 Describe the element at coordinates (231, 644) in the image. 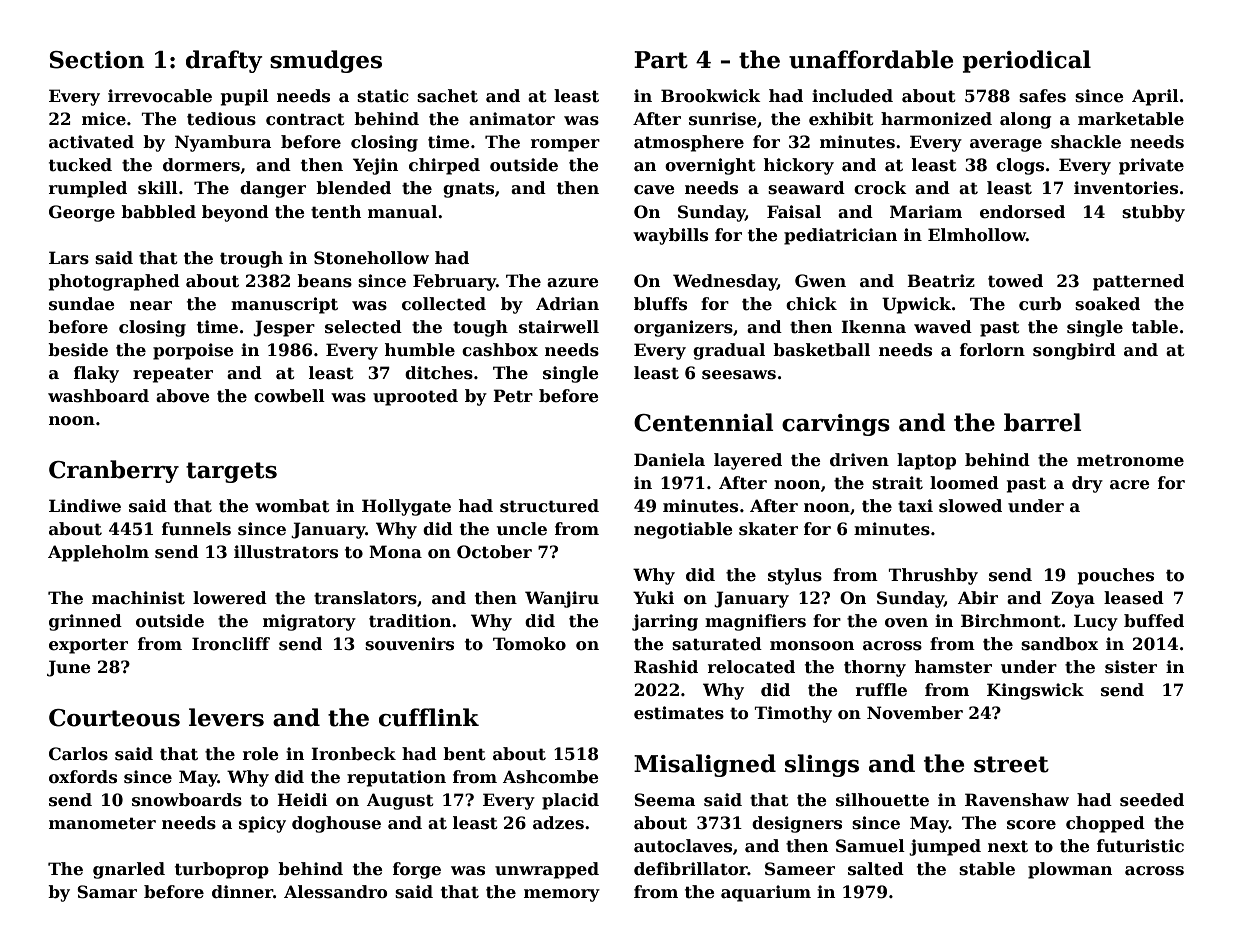

I see `Ironcliff` at that location.
